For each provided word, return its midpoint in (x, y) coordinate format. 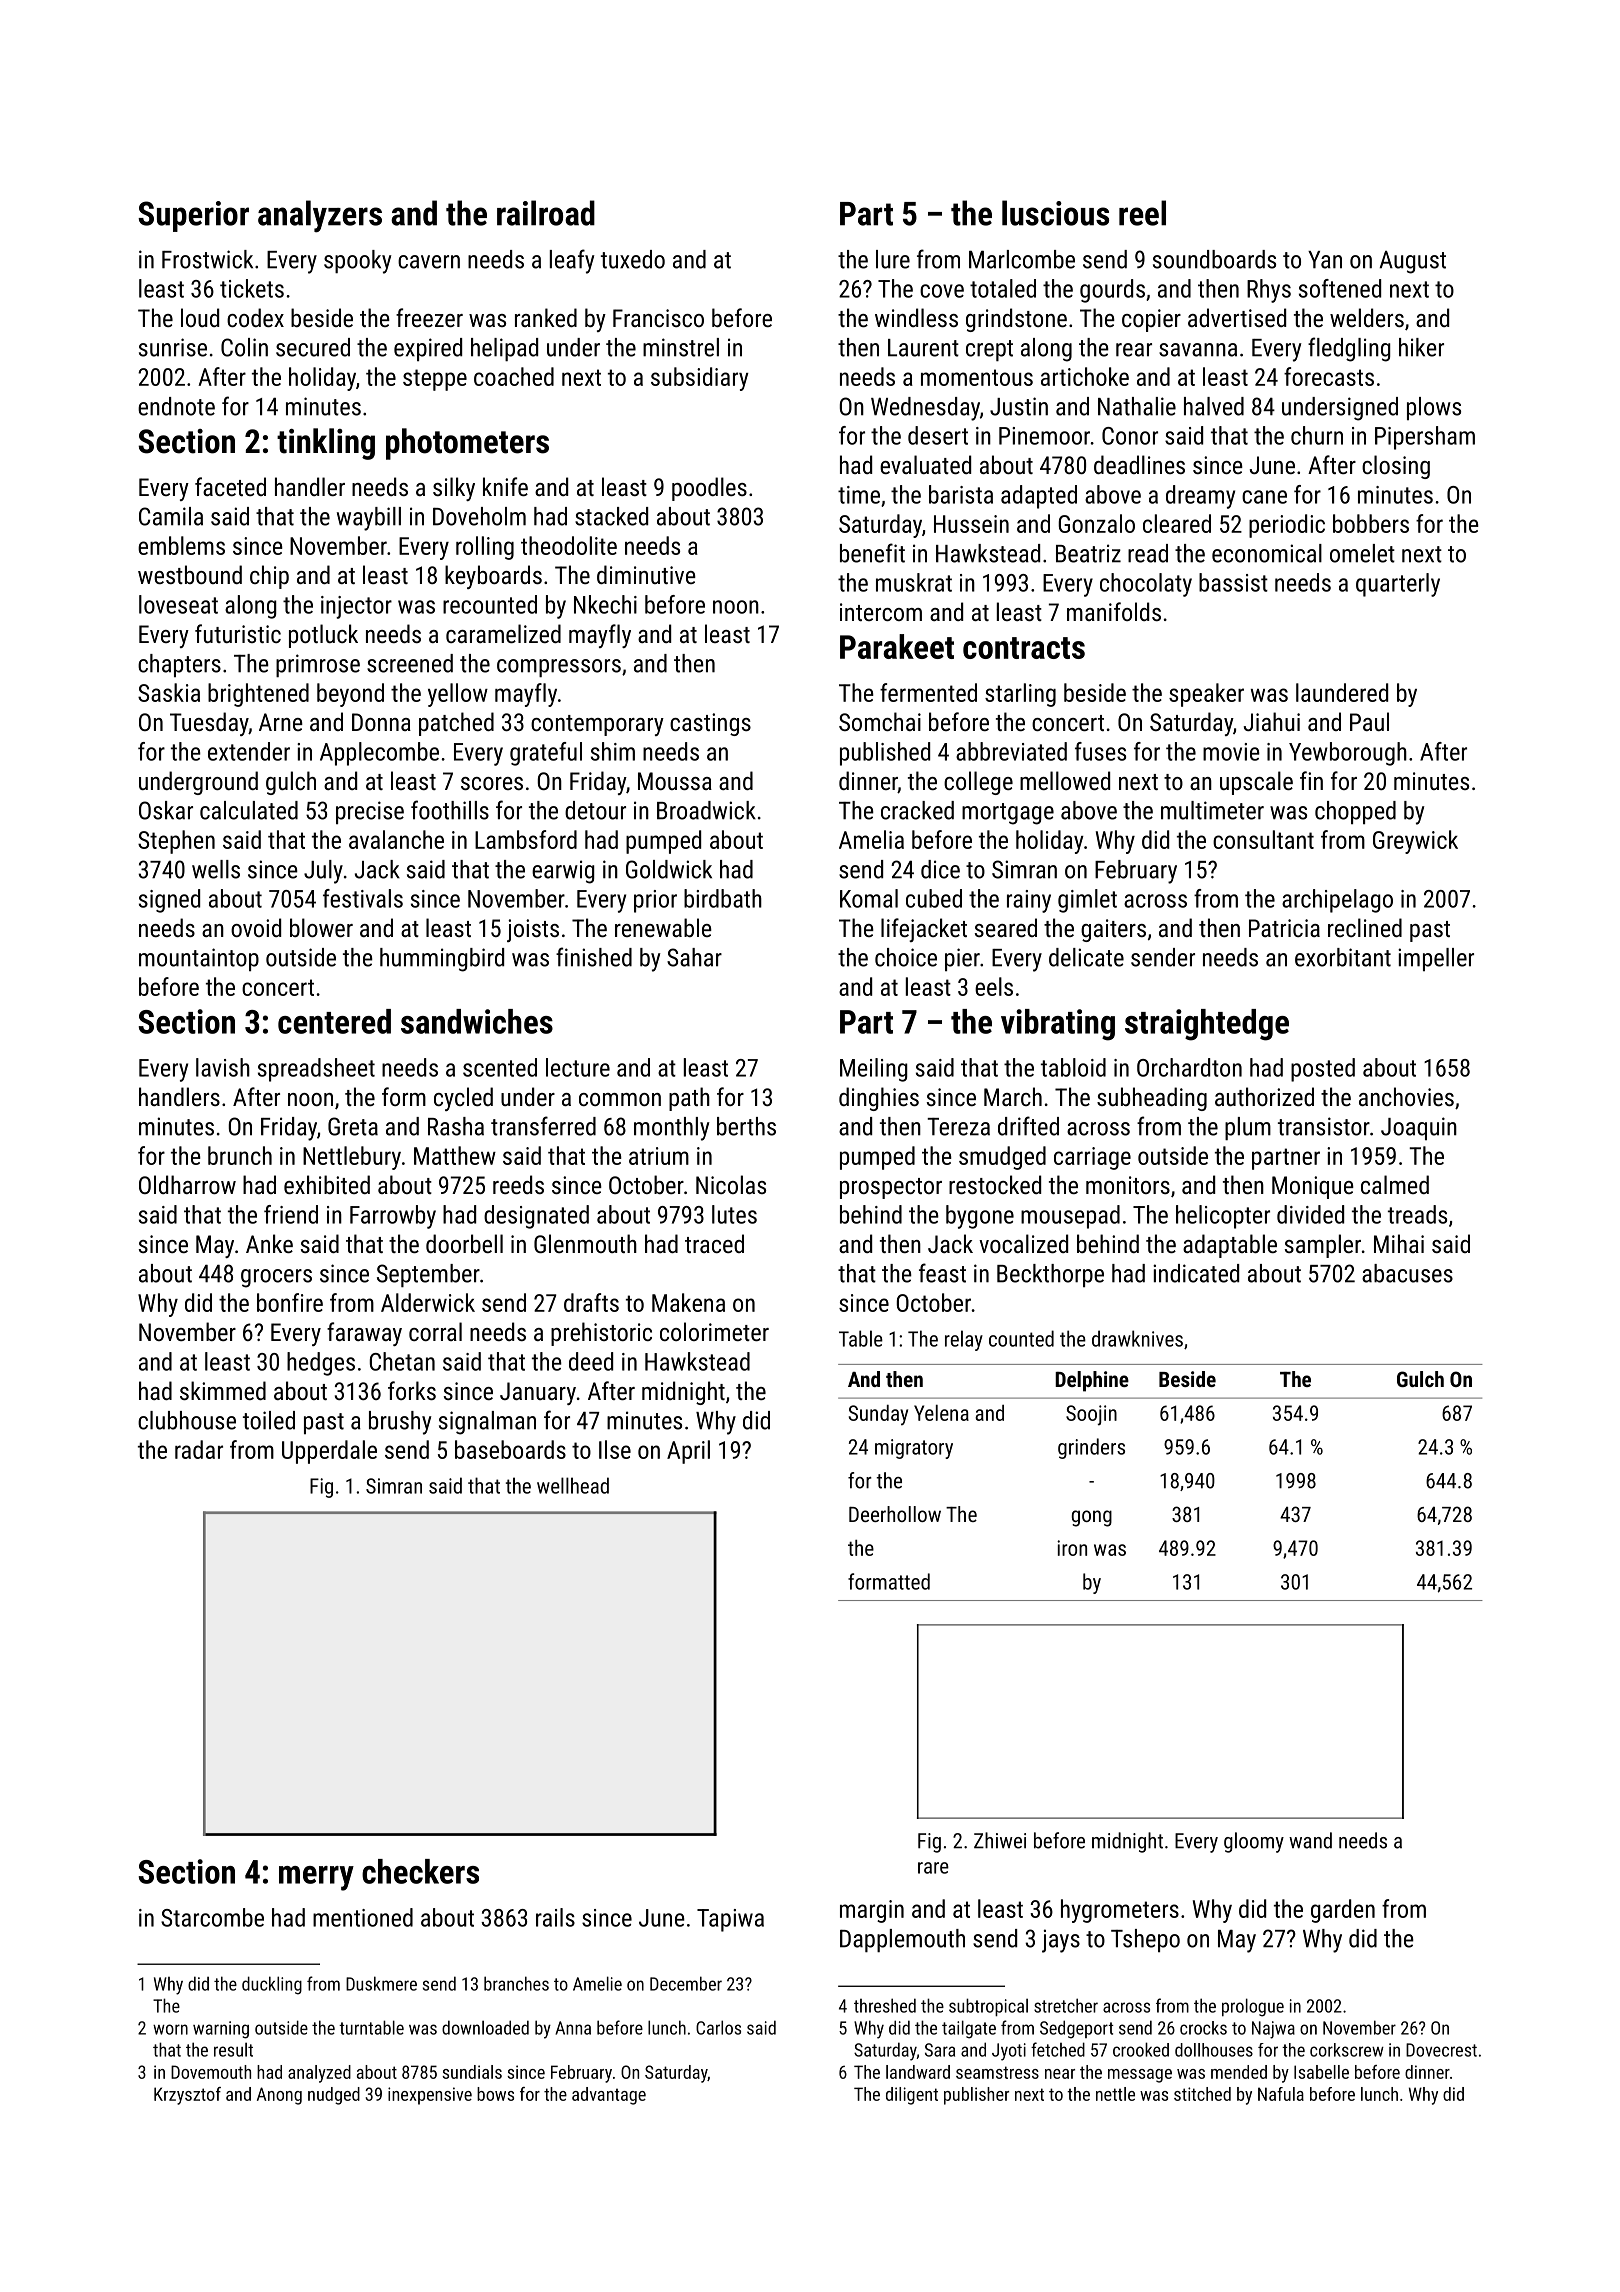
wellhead (573, 1485)
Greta (353, 1126)
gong (1092, 1518)
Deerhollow (895, 1514)
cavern (429, 262)
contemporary (597, 725)
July (323, 872)
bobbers (1371, 523)
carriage (1092, 1158)
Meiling (874, 1070)
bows (495, 2094)
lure (893, 259)
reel (1142, 213)
